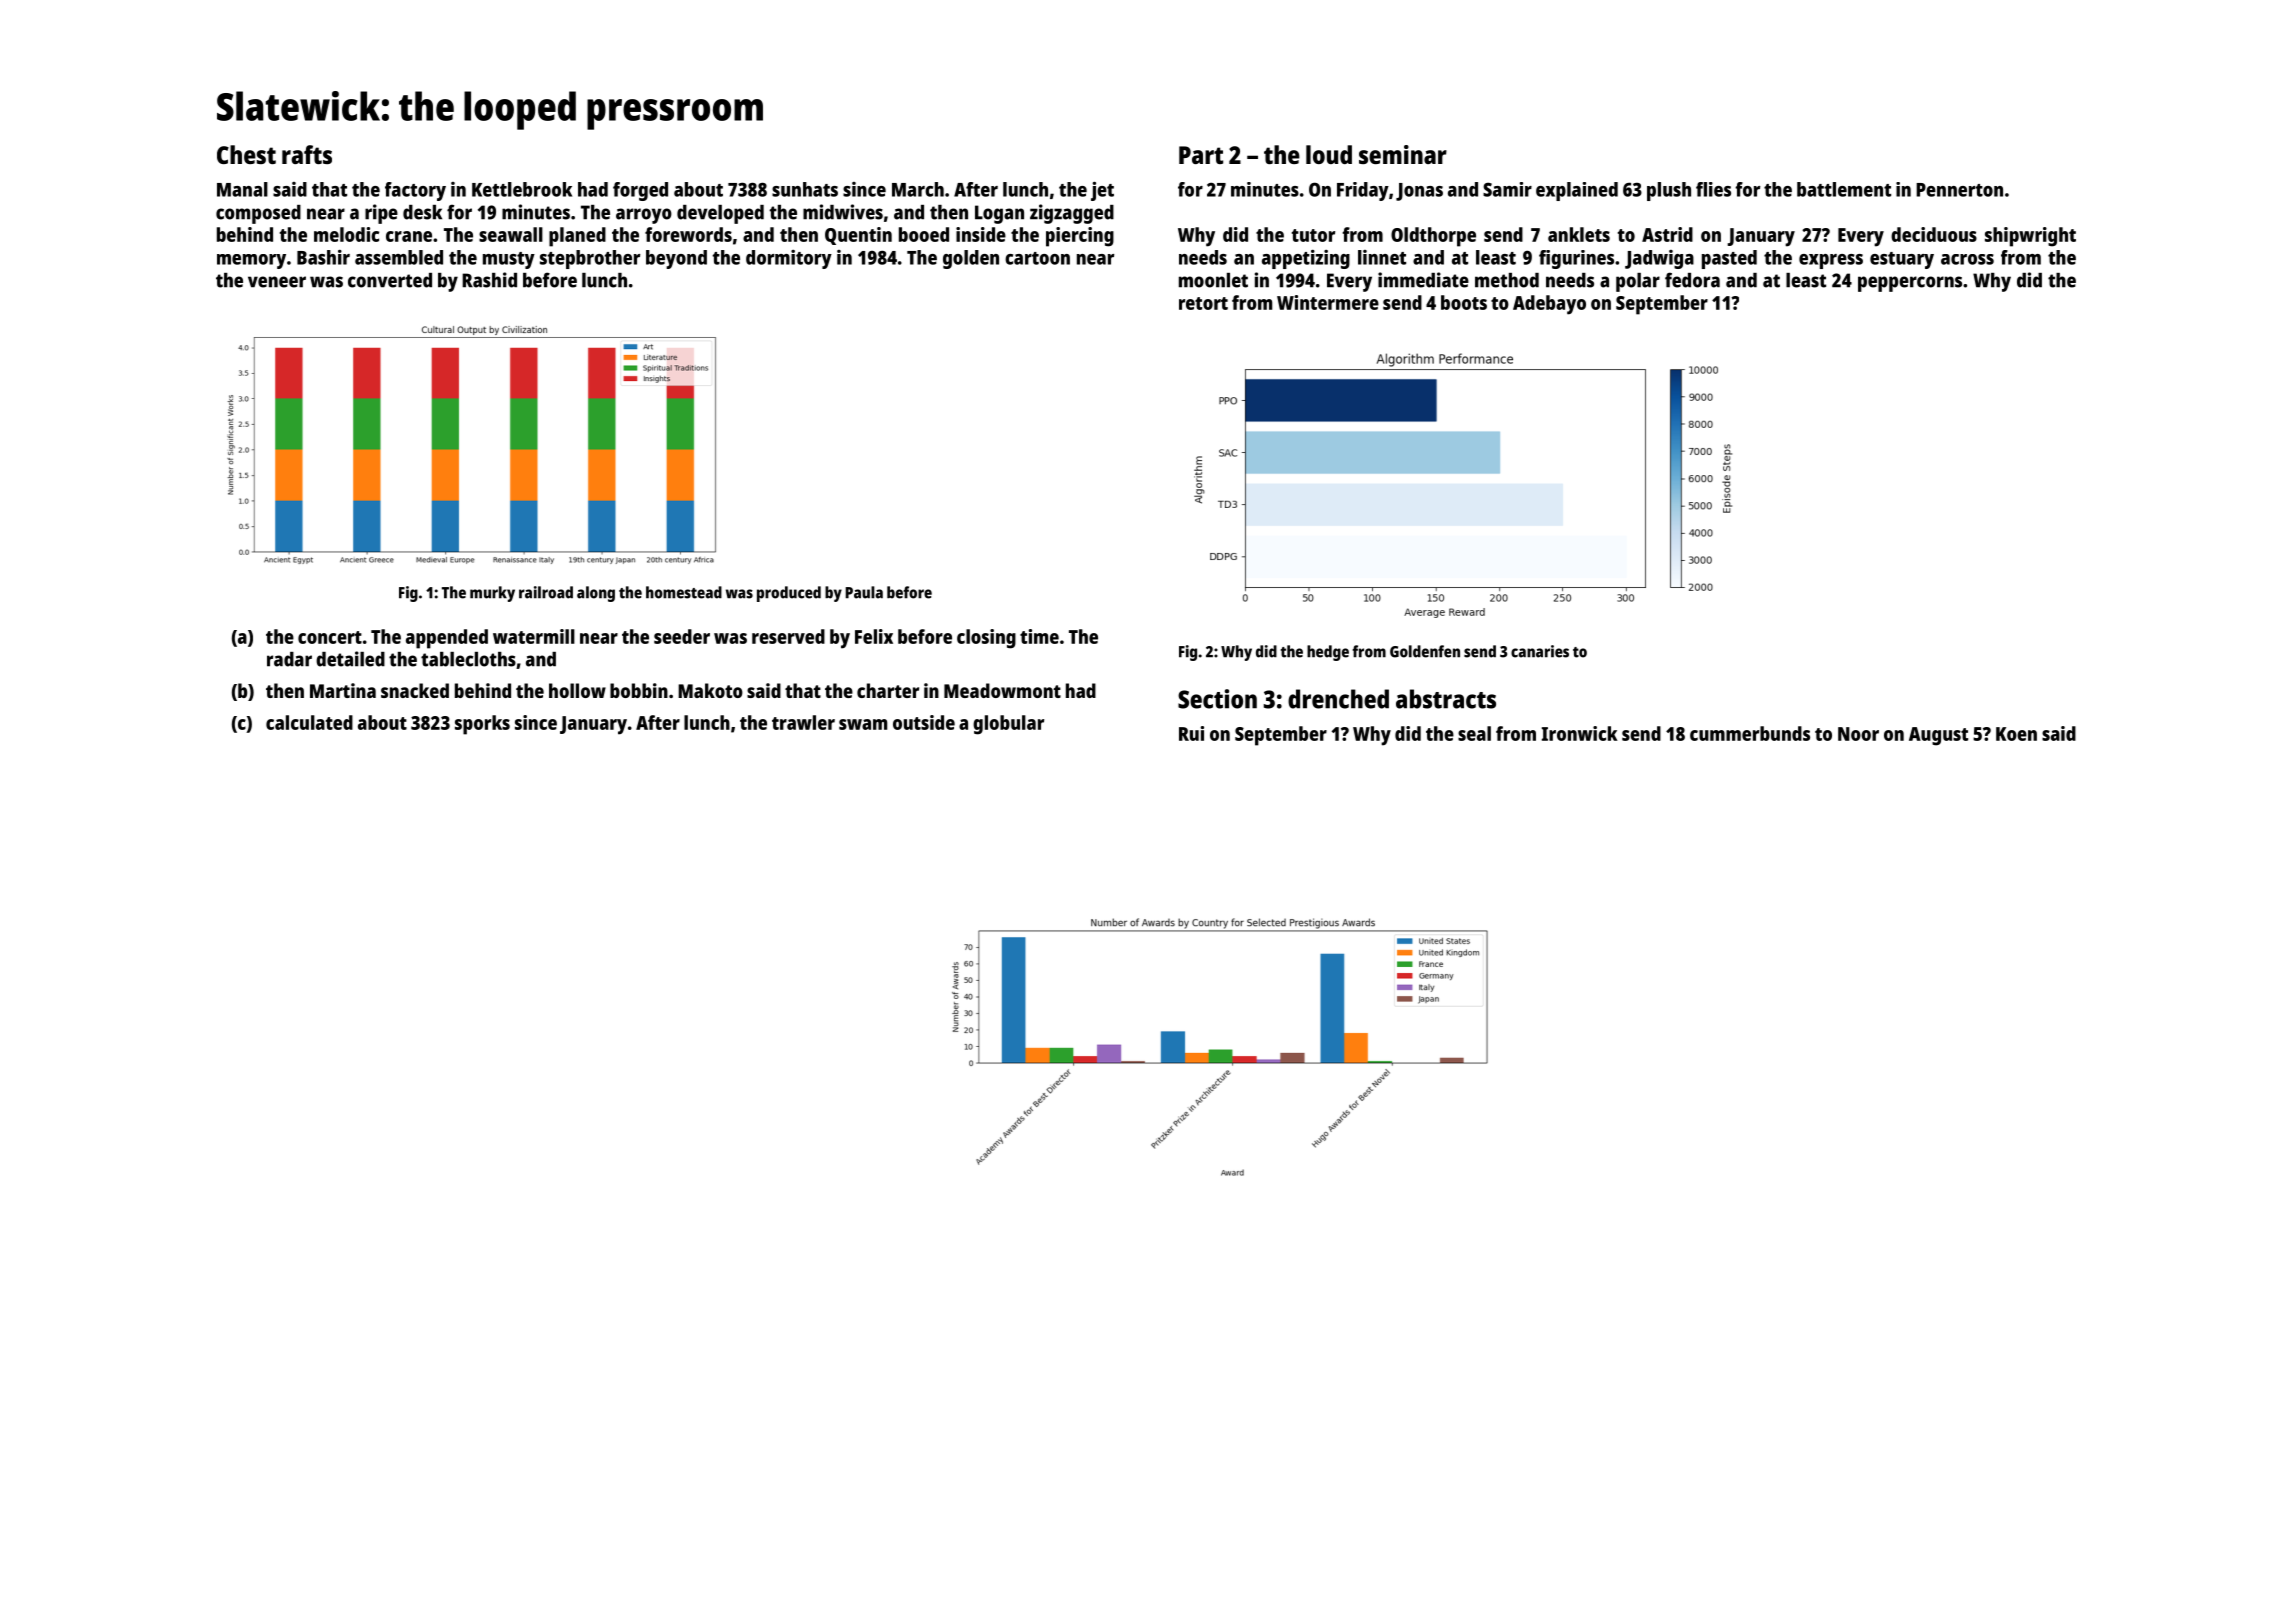 This page has height=1620, width=2292. What do you see at coordinates (1403, 154) in the page?
I see `seminar` at bounding box center [1403, 154].
